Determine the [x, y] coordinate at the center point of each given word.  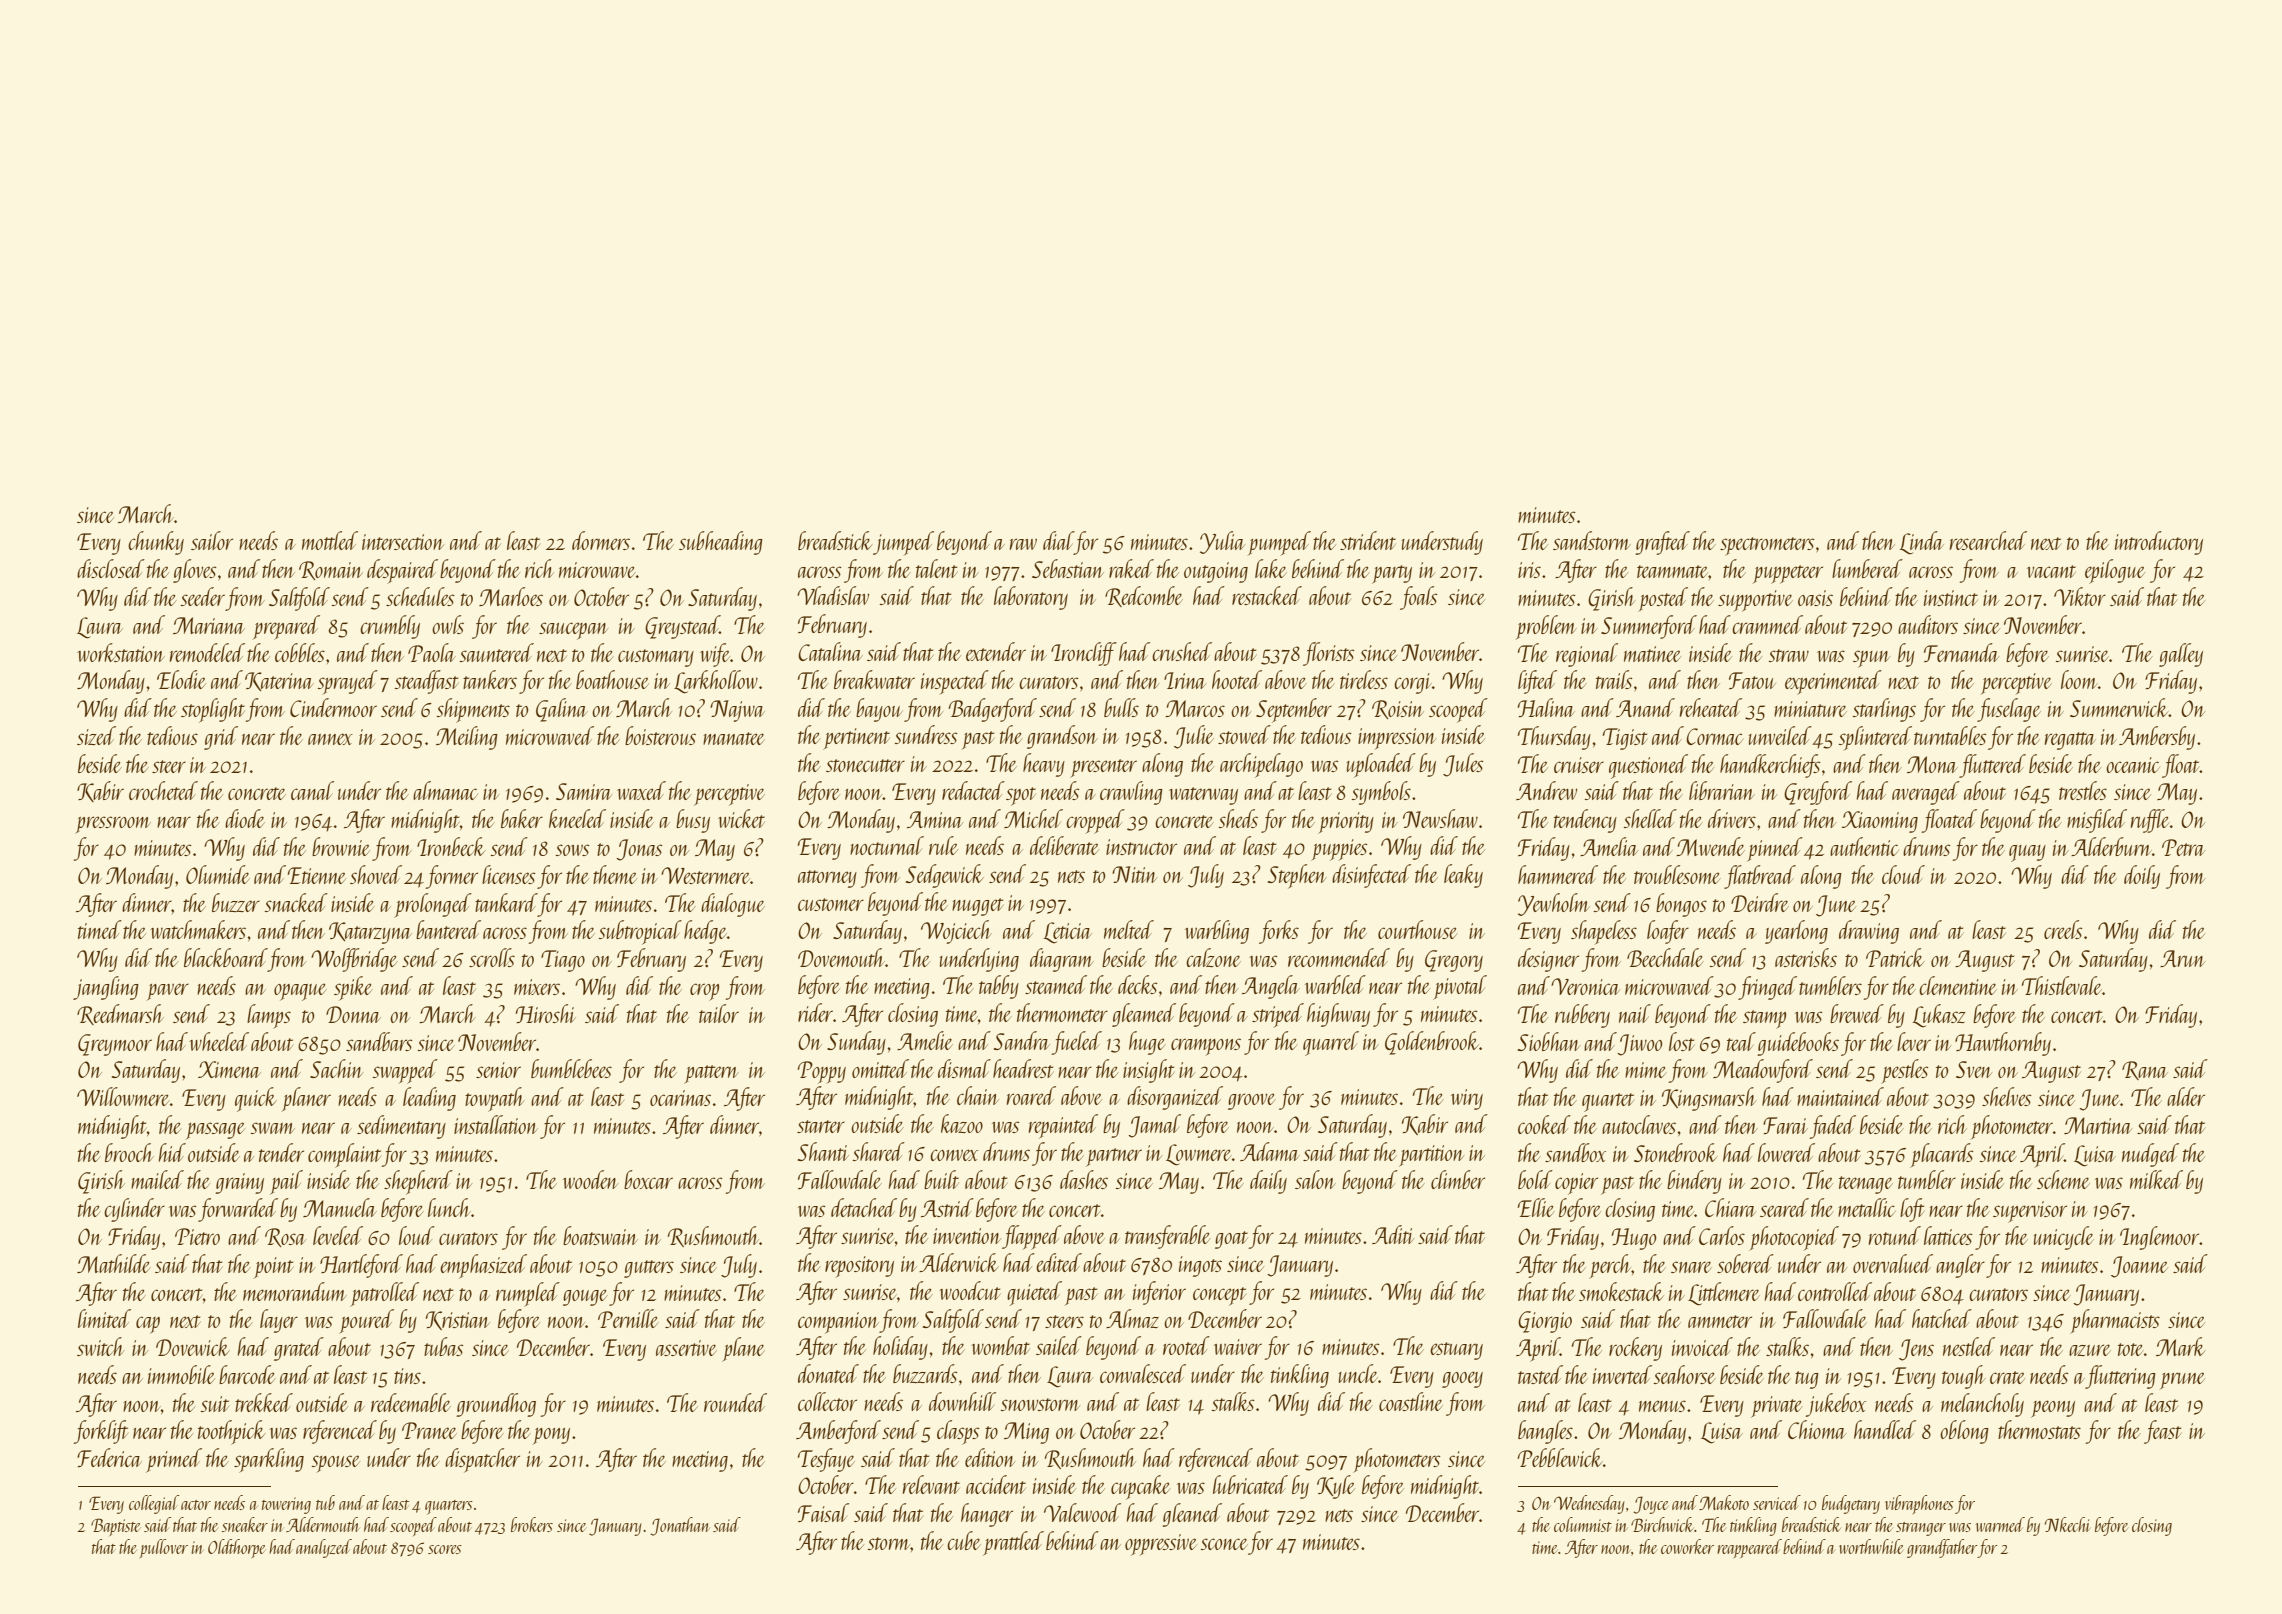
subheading [721, 543]
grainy [239, 1183]
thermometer [1062, 1012]
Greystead [682, 627]
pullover [164, 1548]
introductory [2159, 543]
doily [2142, 877]
